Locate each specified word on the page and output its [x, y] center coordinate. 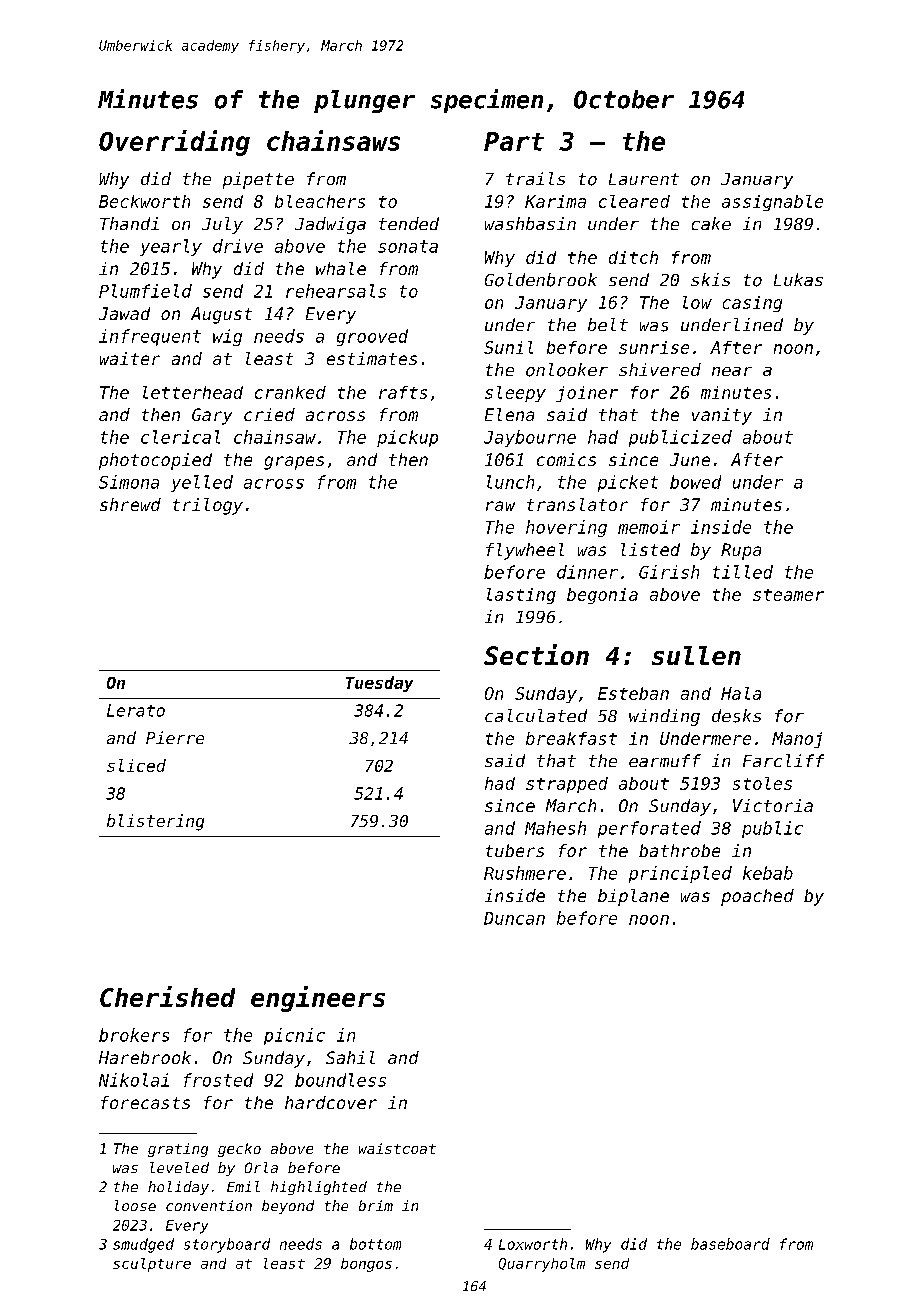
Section [536, 654]
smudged [143, 1245]
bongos [366, 1265]
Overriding [174, 143]
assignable [772, 203]
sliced [136, 765]
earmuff [665, 760]
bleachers [320, 201]
